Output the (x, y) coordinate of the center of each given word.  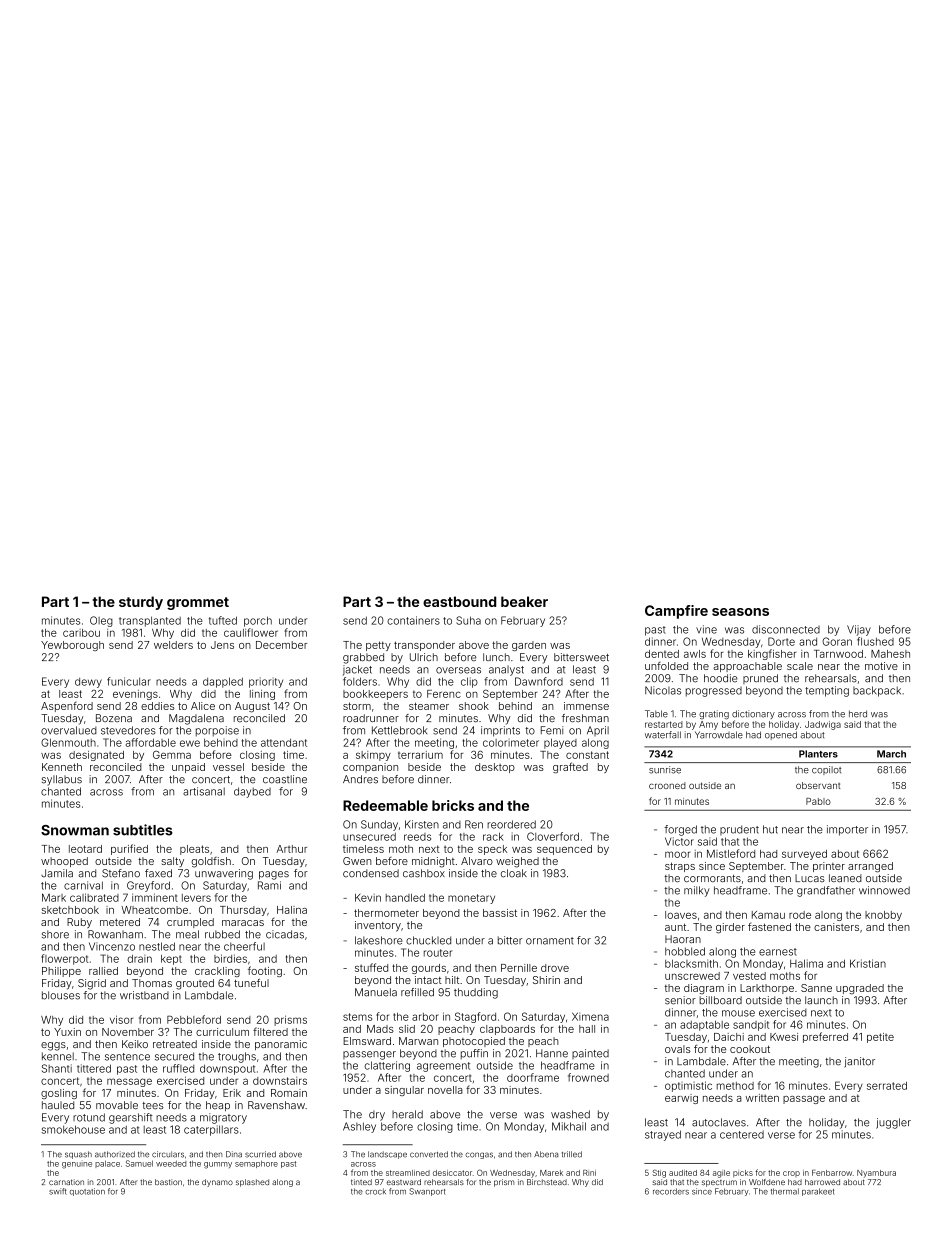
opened (781, 735)
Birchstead (547, 1182)
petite (880, 1038)
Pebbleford (194, 1019)
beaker (524, 601)
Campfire (676, 612)
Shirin (546, 980)
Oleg (101, 621)
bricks (453, 805)
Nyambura (876, 1174)
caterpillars (211, 1130)
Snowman (75, 830)
